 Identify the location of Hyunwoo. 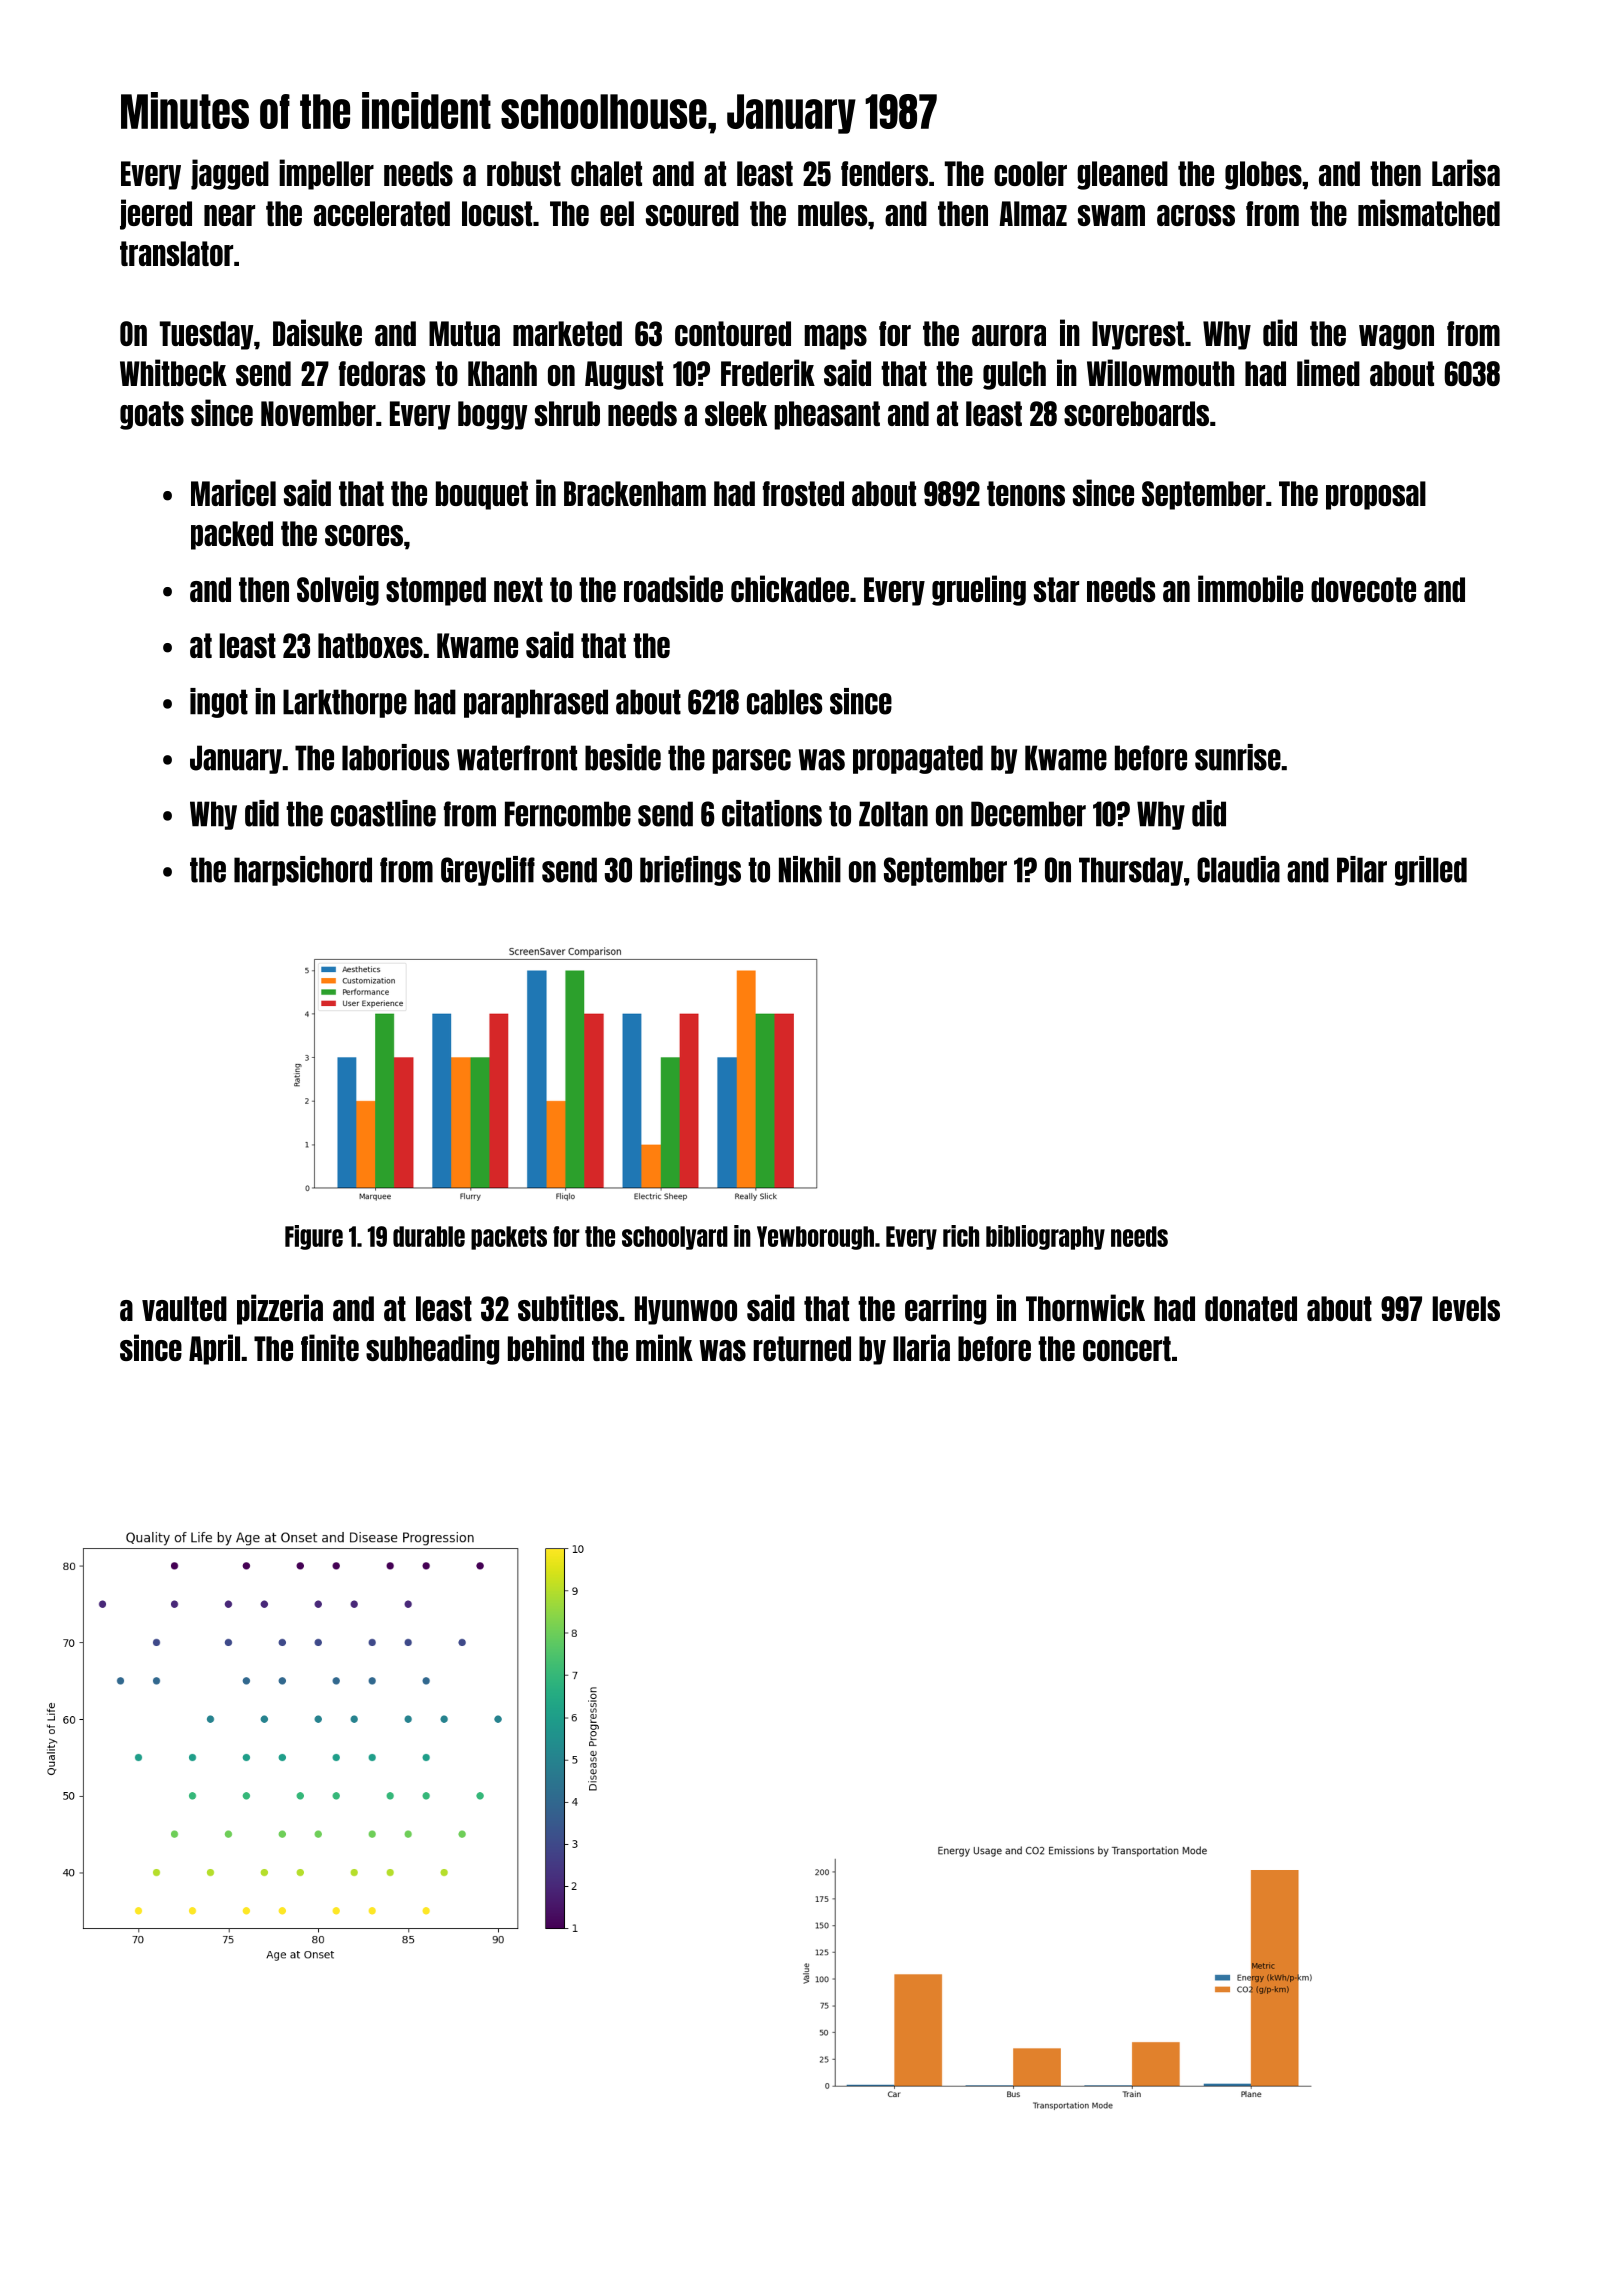
(686, 1310).
